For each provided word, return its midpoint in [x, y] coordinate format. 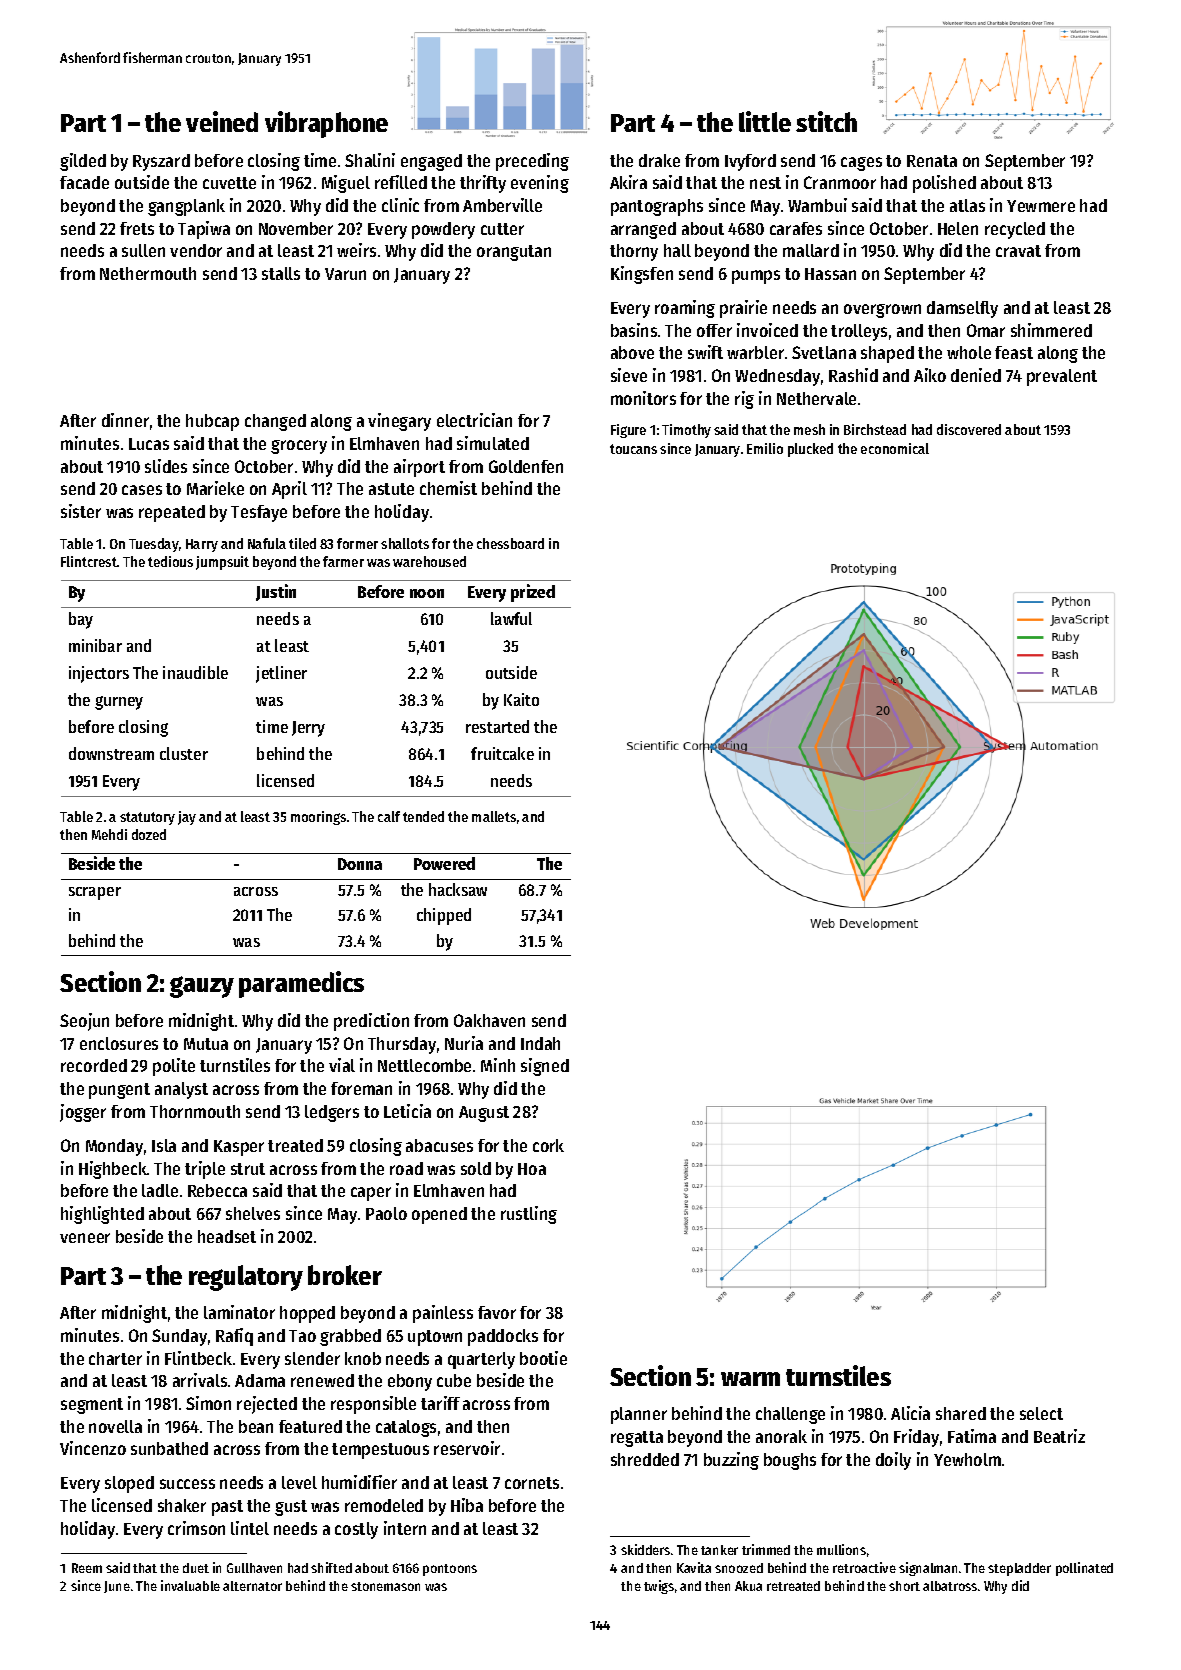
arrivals [200, 1380]
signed [545, 1067]
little [765, 121]
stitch [826, 121]
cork [548, 1145]
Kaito [521, 699]
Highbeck [113, 1170]
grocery [299, 447]
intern [405, 1528]
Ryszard [161, 162]
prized [533, 593]
